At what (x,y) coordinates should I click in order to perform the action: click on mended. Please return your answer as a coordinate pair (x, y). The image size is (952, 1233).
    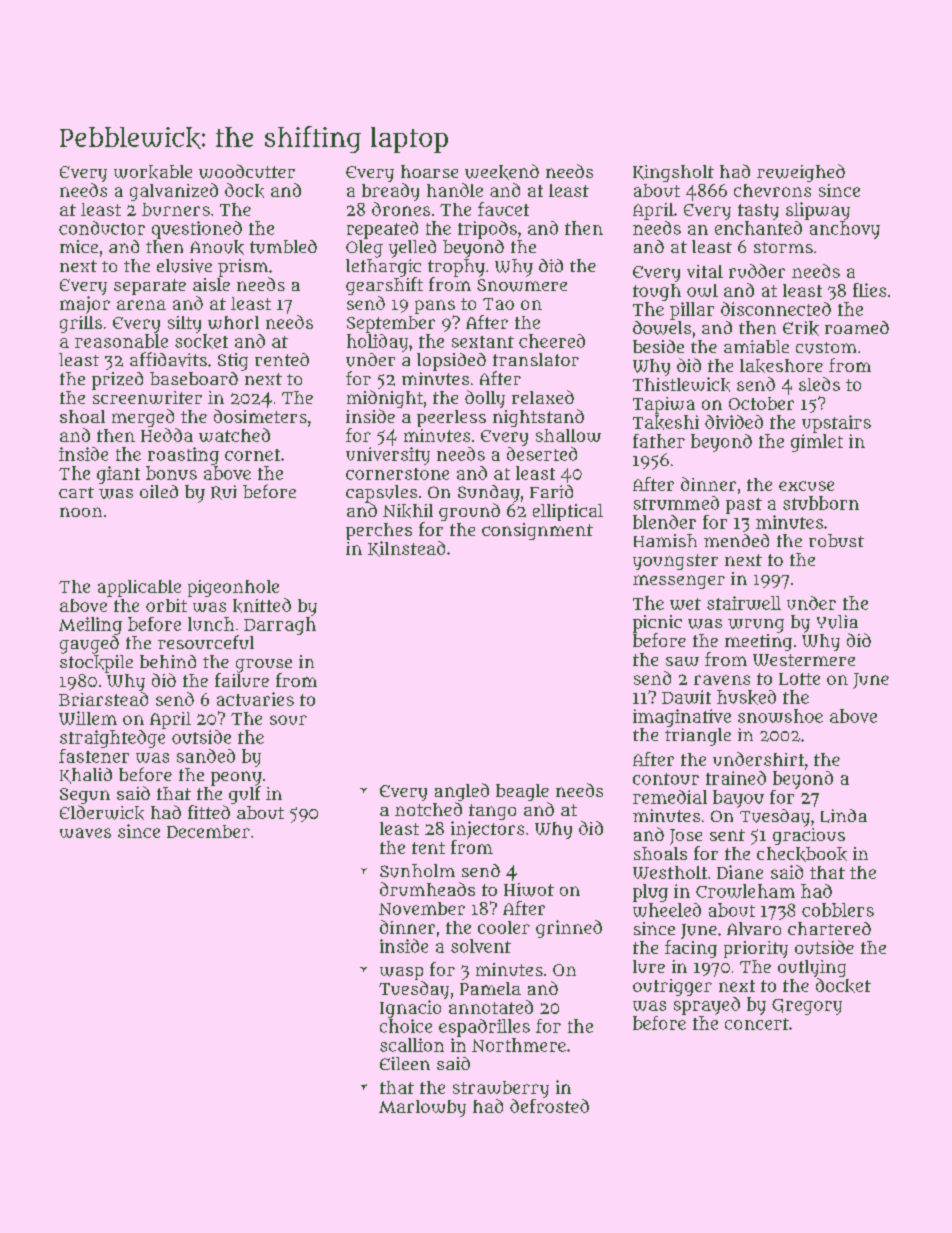
    Looking at the image, I should click on (736, 540).
